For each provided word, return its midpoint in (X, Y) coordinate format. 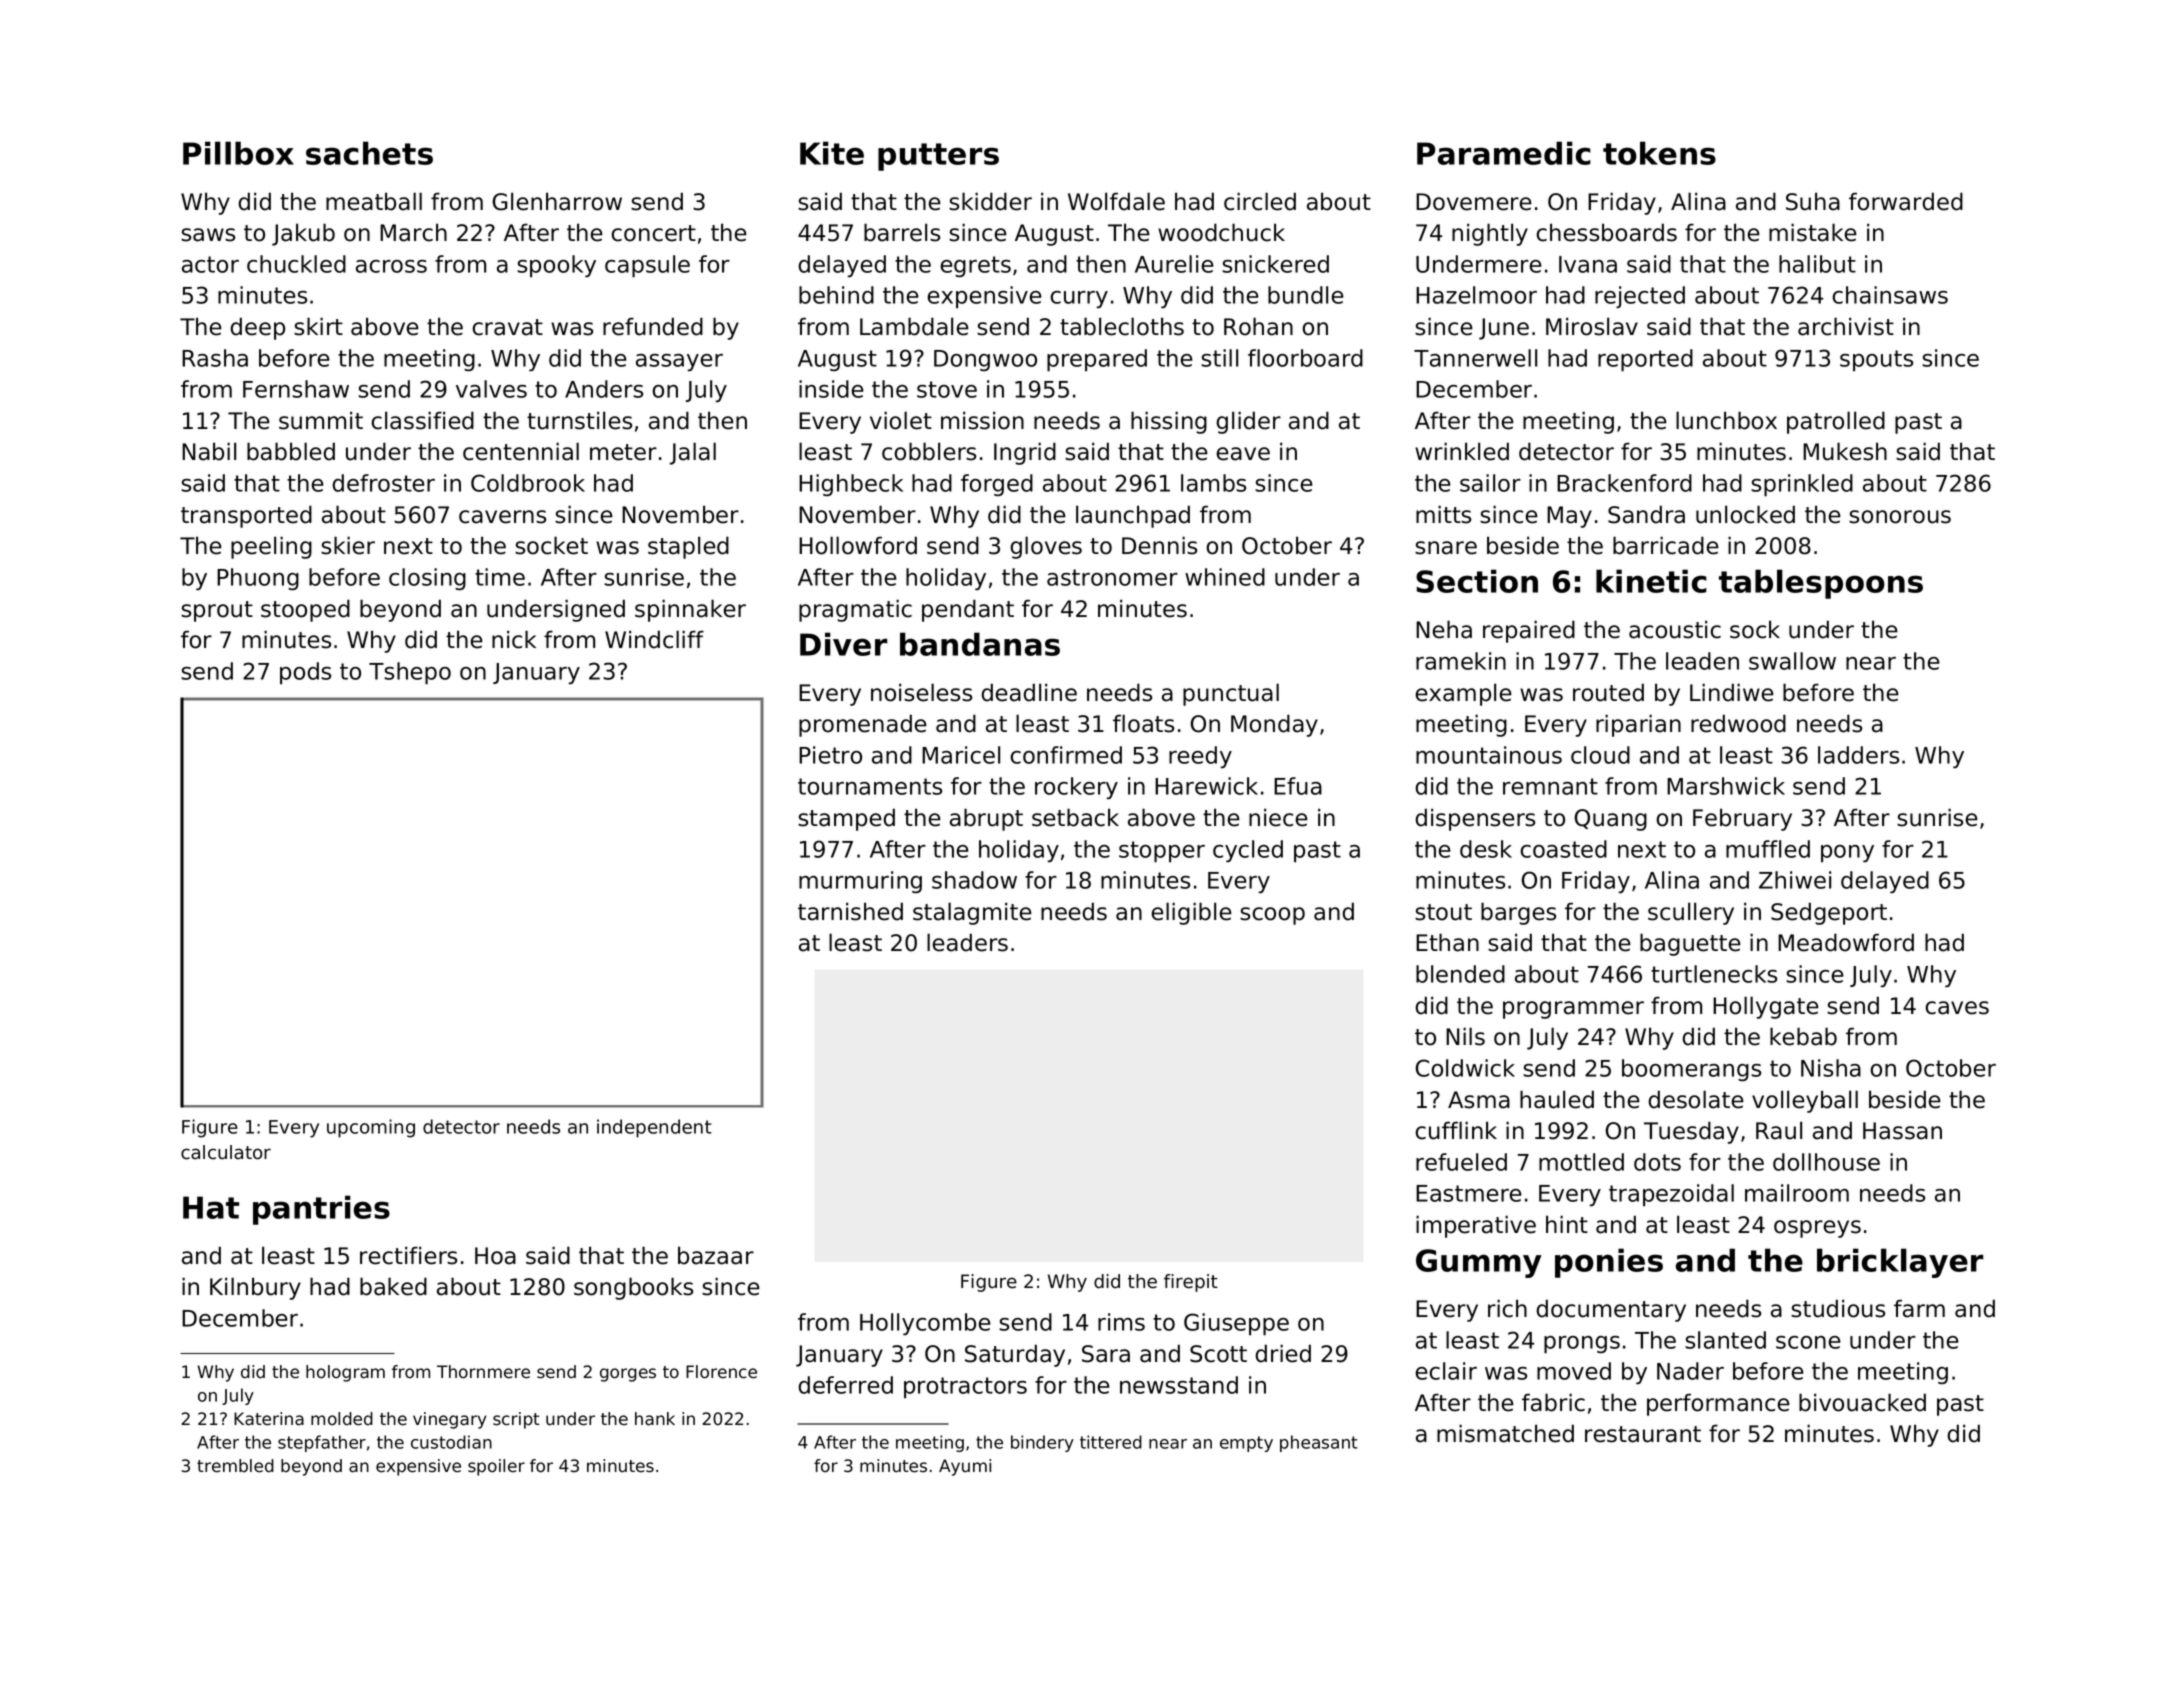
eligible (1191, 913)
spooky (556, 266)
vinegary (450, 1420)
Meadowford (1846, 942)
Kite (832, 153)
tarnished (850, 911)
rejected (1640, 297)
